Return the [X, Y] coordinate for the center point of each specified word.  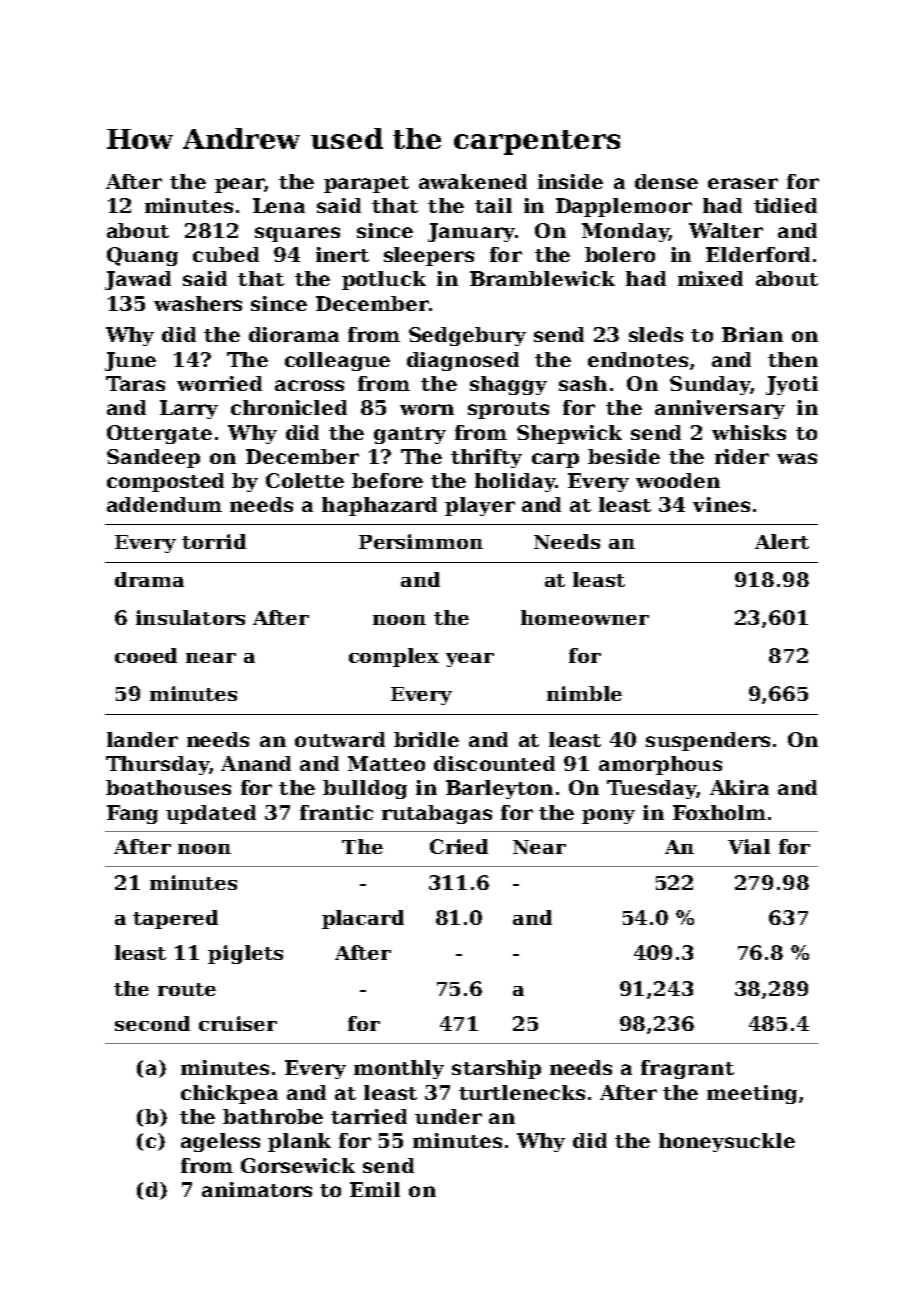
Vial [749, 846]
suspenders [708, 741]
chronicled [289, 407]
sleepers [429, 256]
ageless [220, 1142]
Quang [142, 256]
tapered [175, 919]
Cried [459, 846]
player [480, 506]
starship [496, 1069]
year [470, 660]
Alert [782, 541]
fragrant [687, 1069]
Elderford [758, 254]
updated [211, 814]
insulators [190, 617]
